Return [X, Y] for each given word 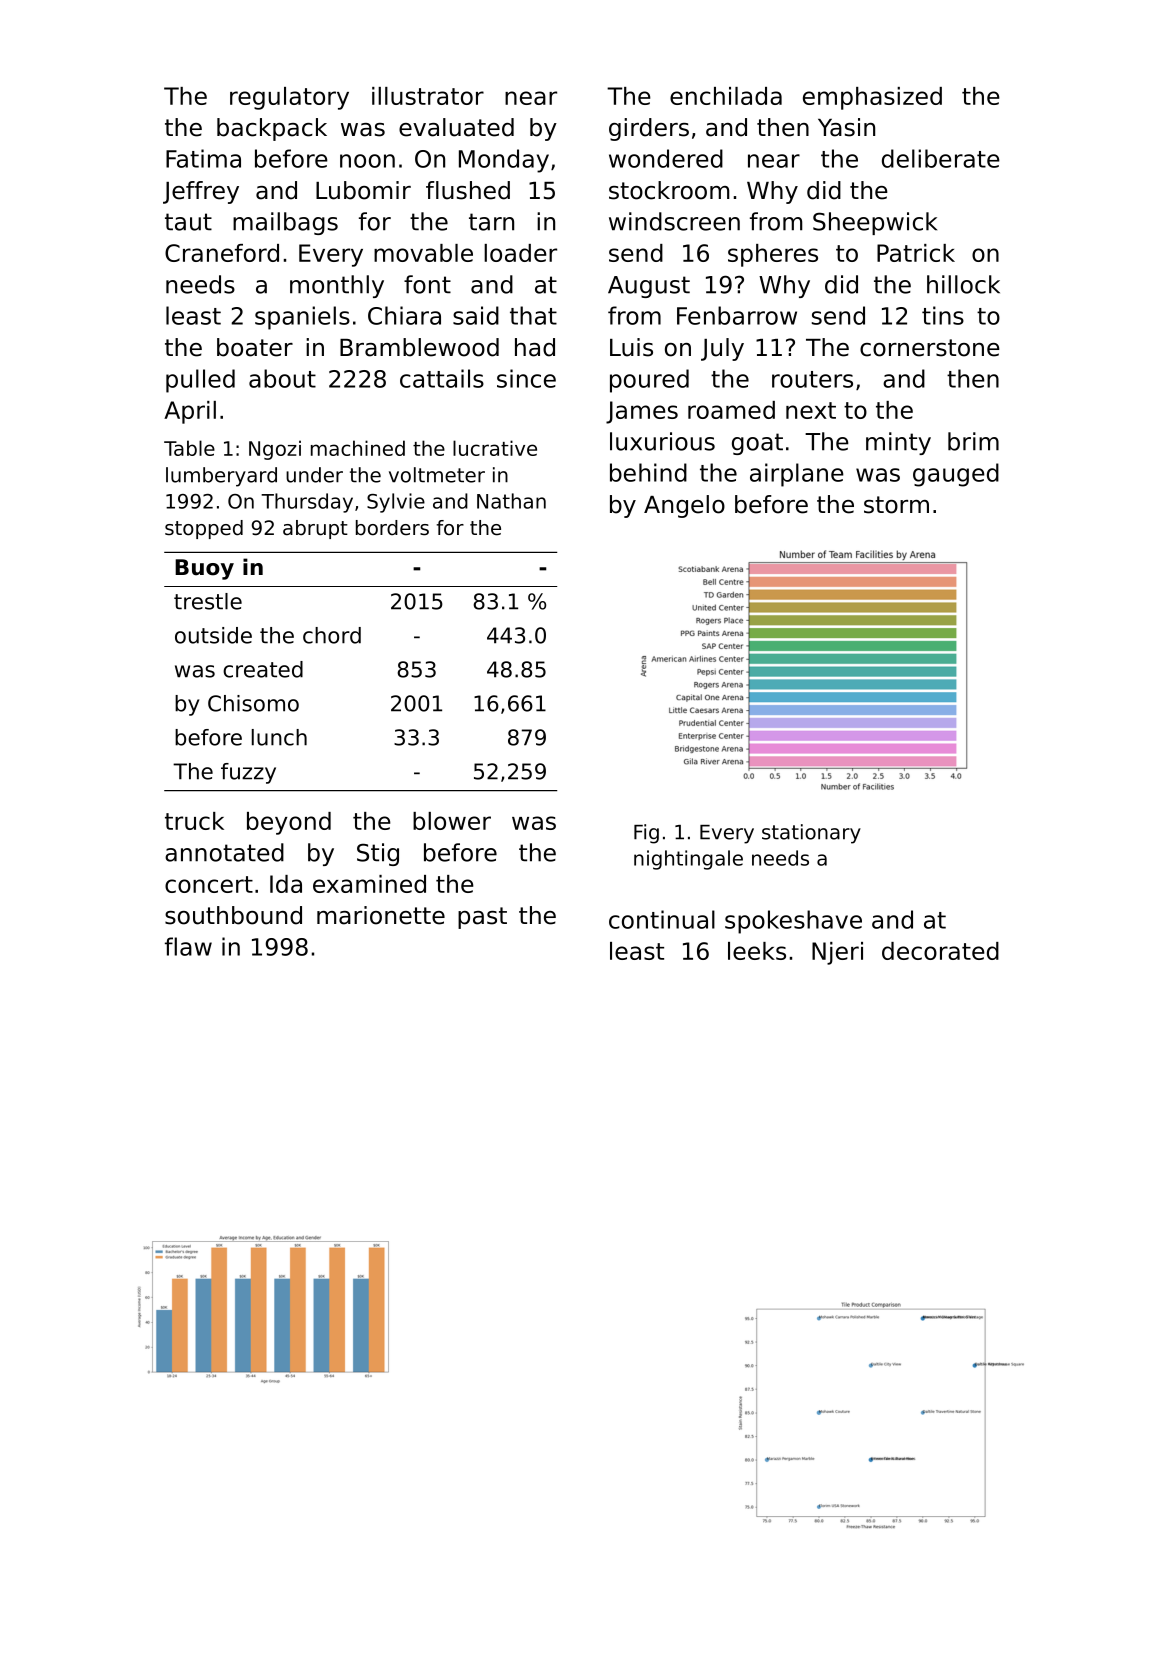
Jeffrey [201, 192]
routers [812, 379]
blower [452, 821]
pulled [200, 381]
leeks [757, 951]
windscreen [674, 221]
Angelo [684, 506]
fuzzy [248, 773]
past [482, 918]
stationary [811, 834]
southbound [233, 915]
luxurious [662, 441]
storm [896, 505]
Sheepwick [875, 223]
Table [189, 448]
